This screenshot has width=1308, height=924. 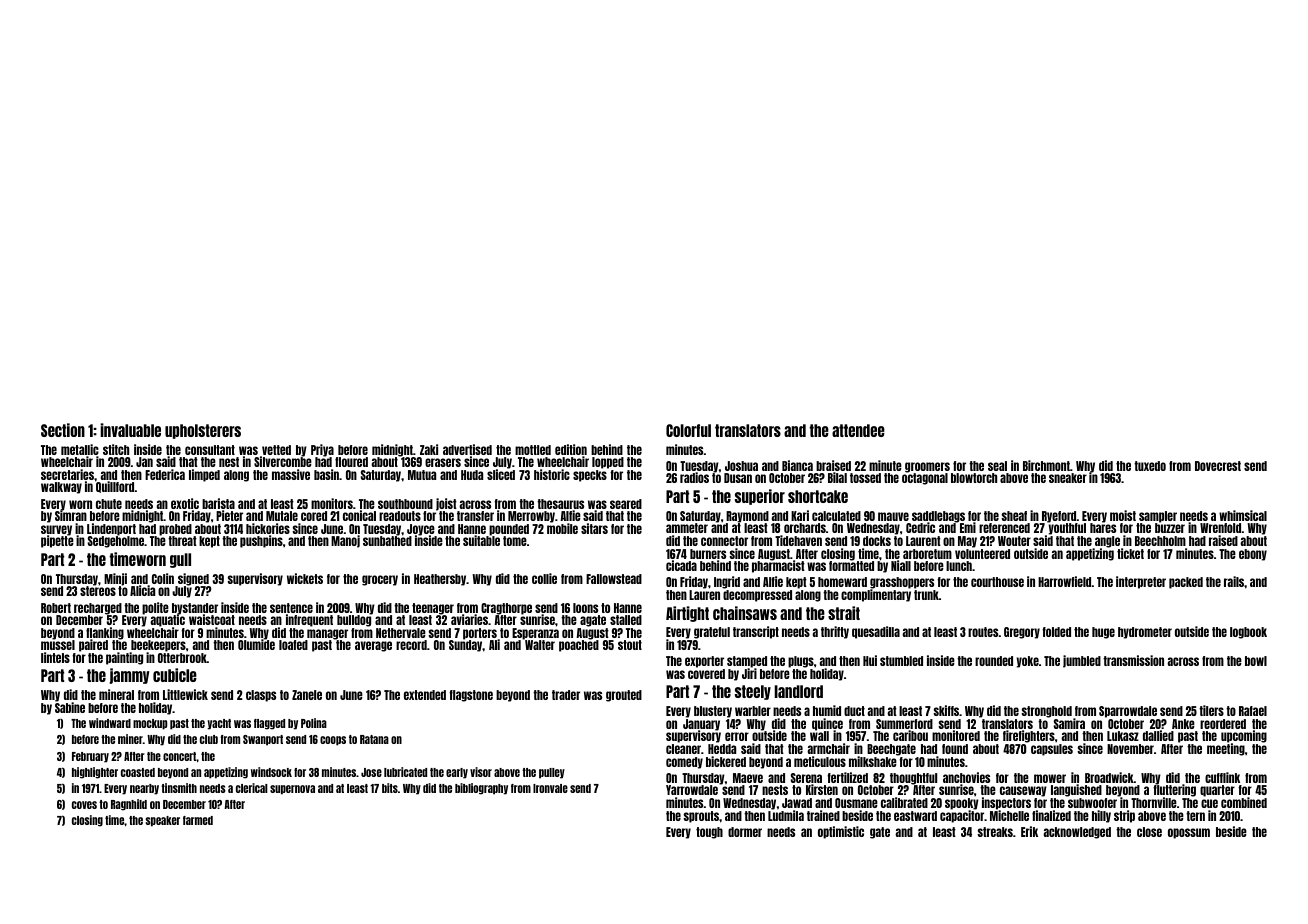 What do you see at coordinates (688, 430) in the screenshot?
I see `Colorful` at bounding box center [688, 430].
